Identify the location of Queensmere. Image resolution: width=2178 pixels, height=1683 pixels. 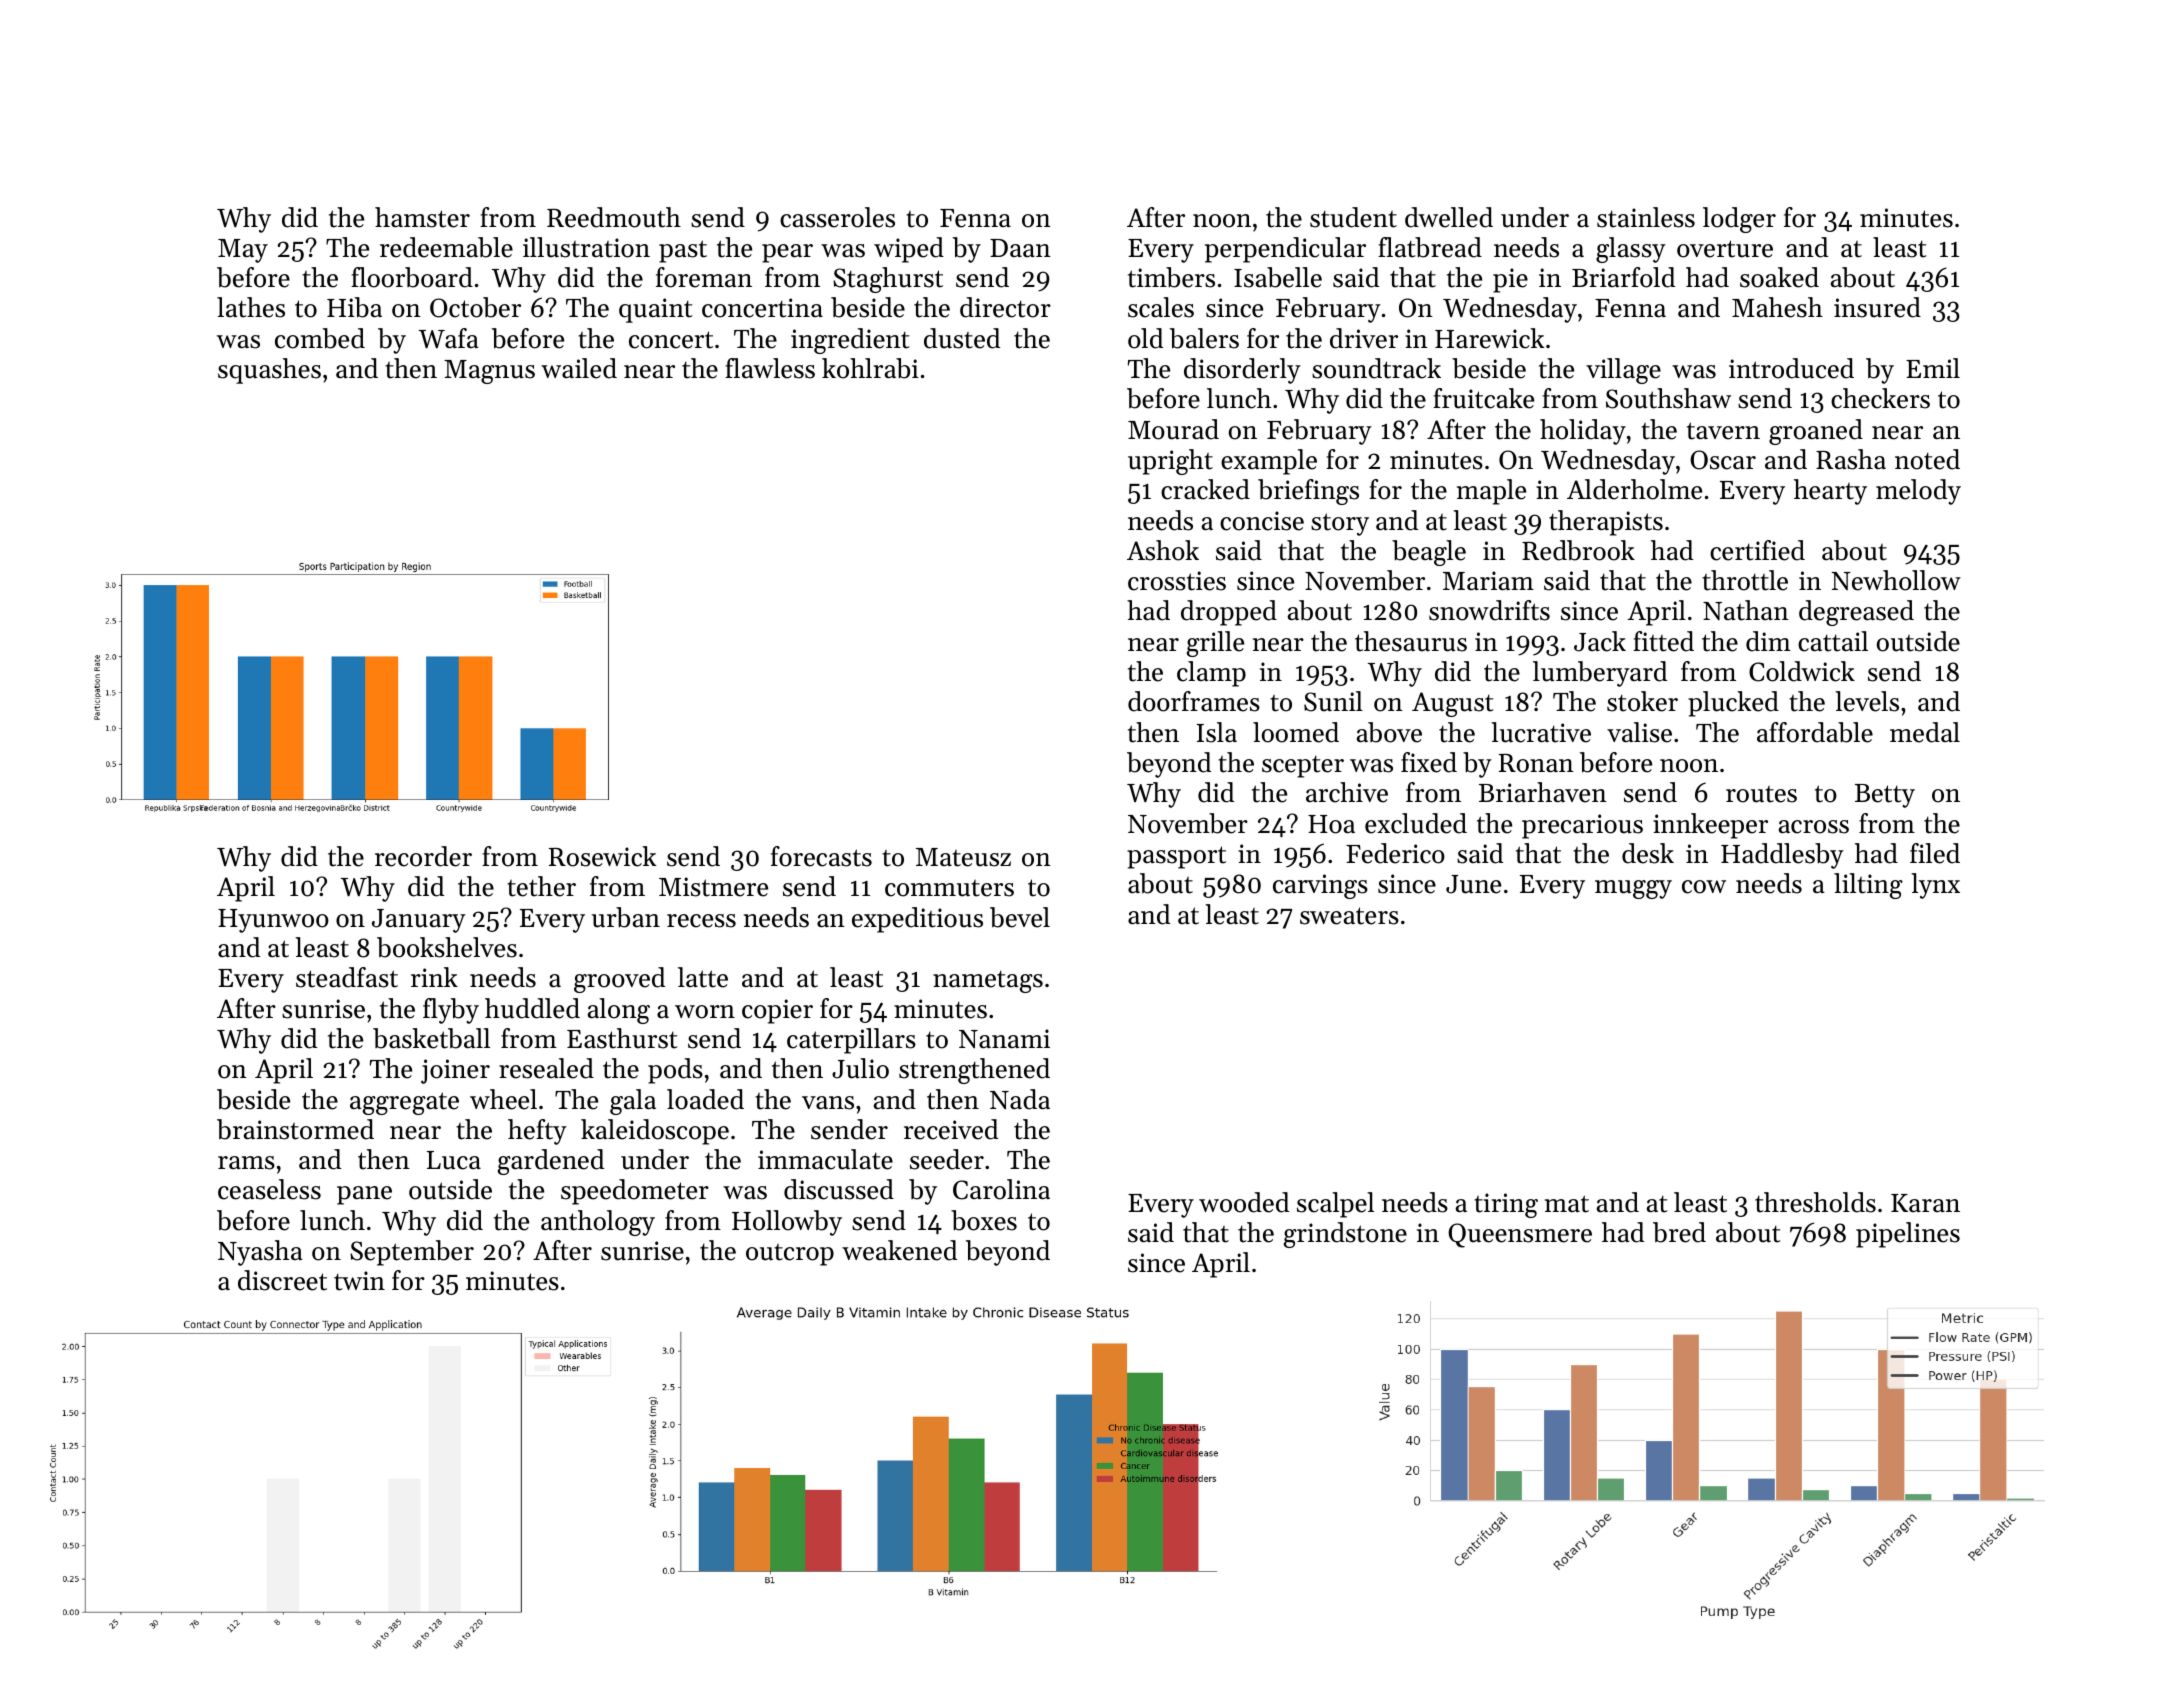
(1520, 1235).
